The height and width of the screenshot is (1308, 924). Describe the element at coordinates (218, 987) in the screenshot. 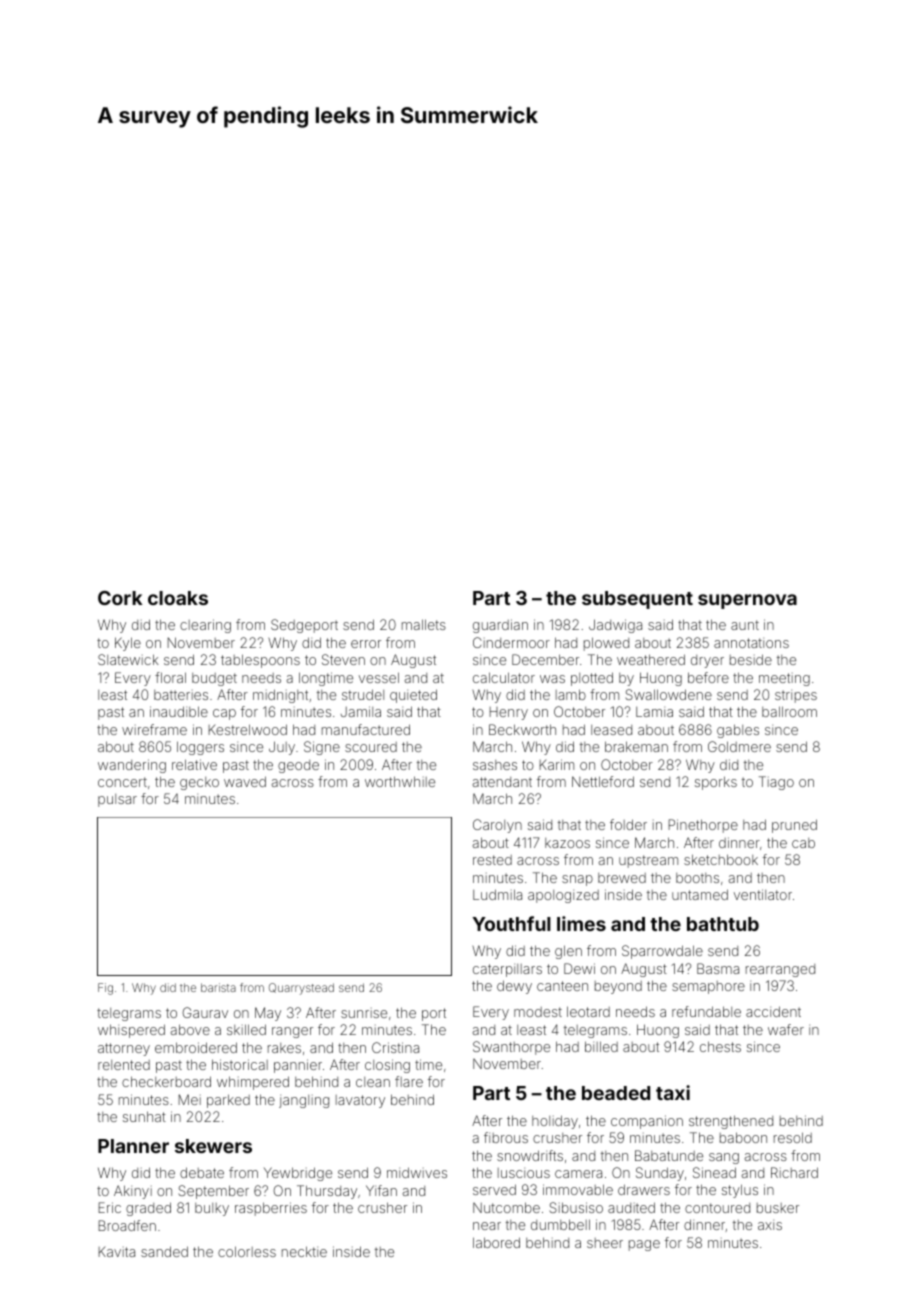

I see `barista` at that location.
